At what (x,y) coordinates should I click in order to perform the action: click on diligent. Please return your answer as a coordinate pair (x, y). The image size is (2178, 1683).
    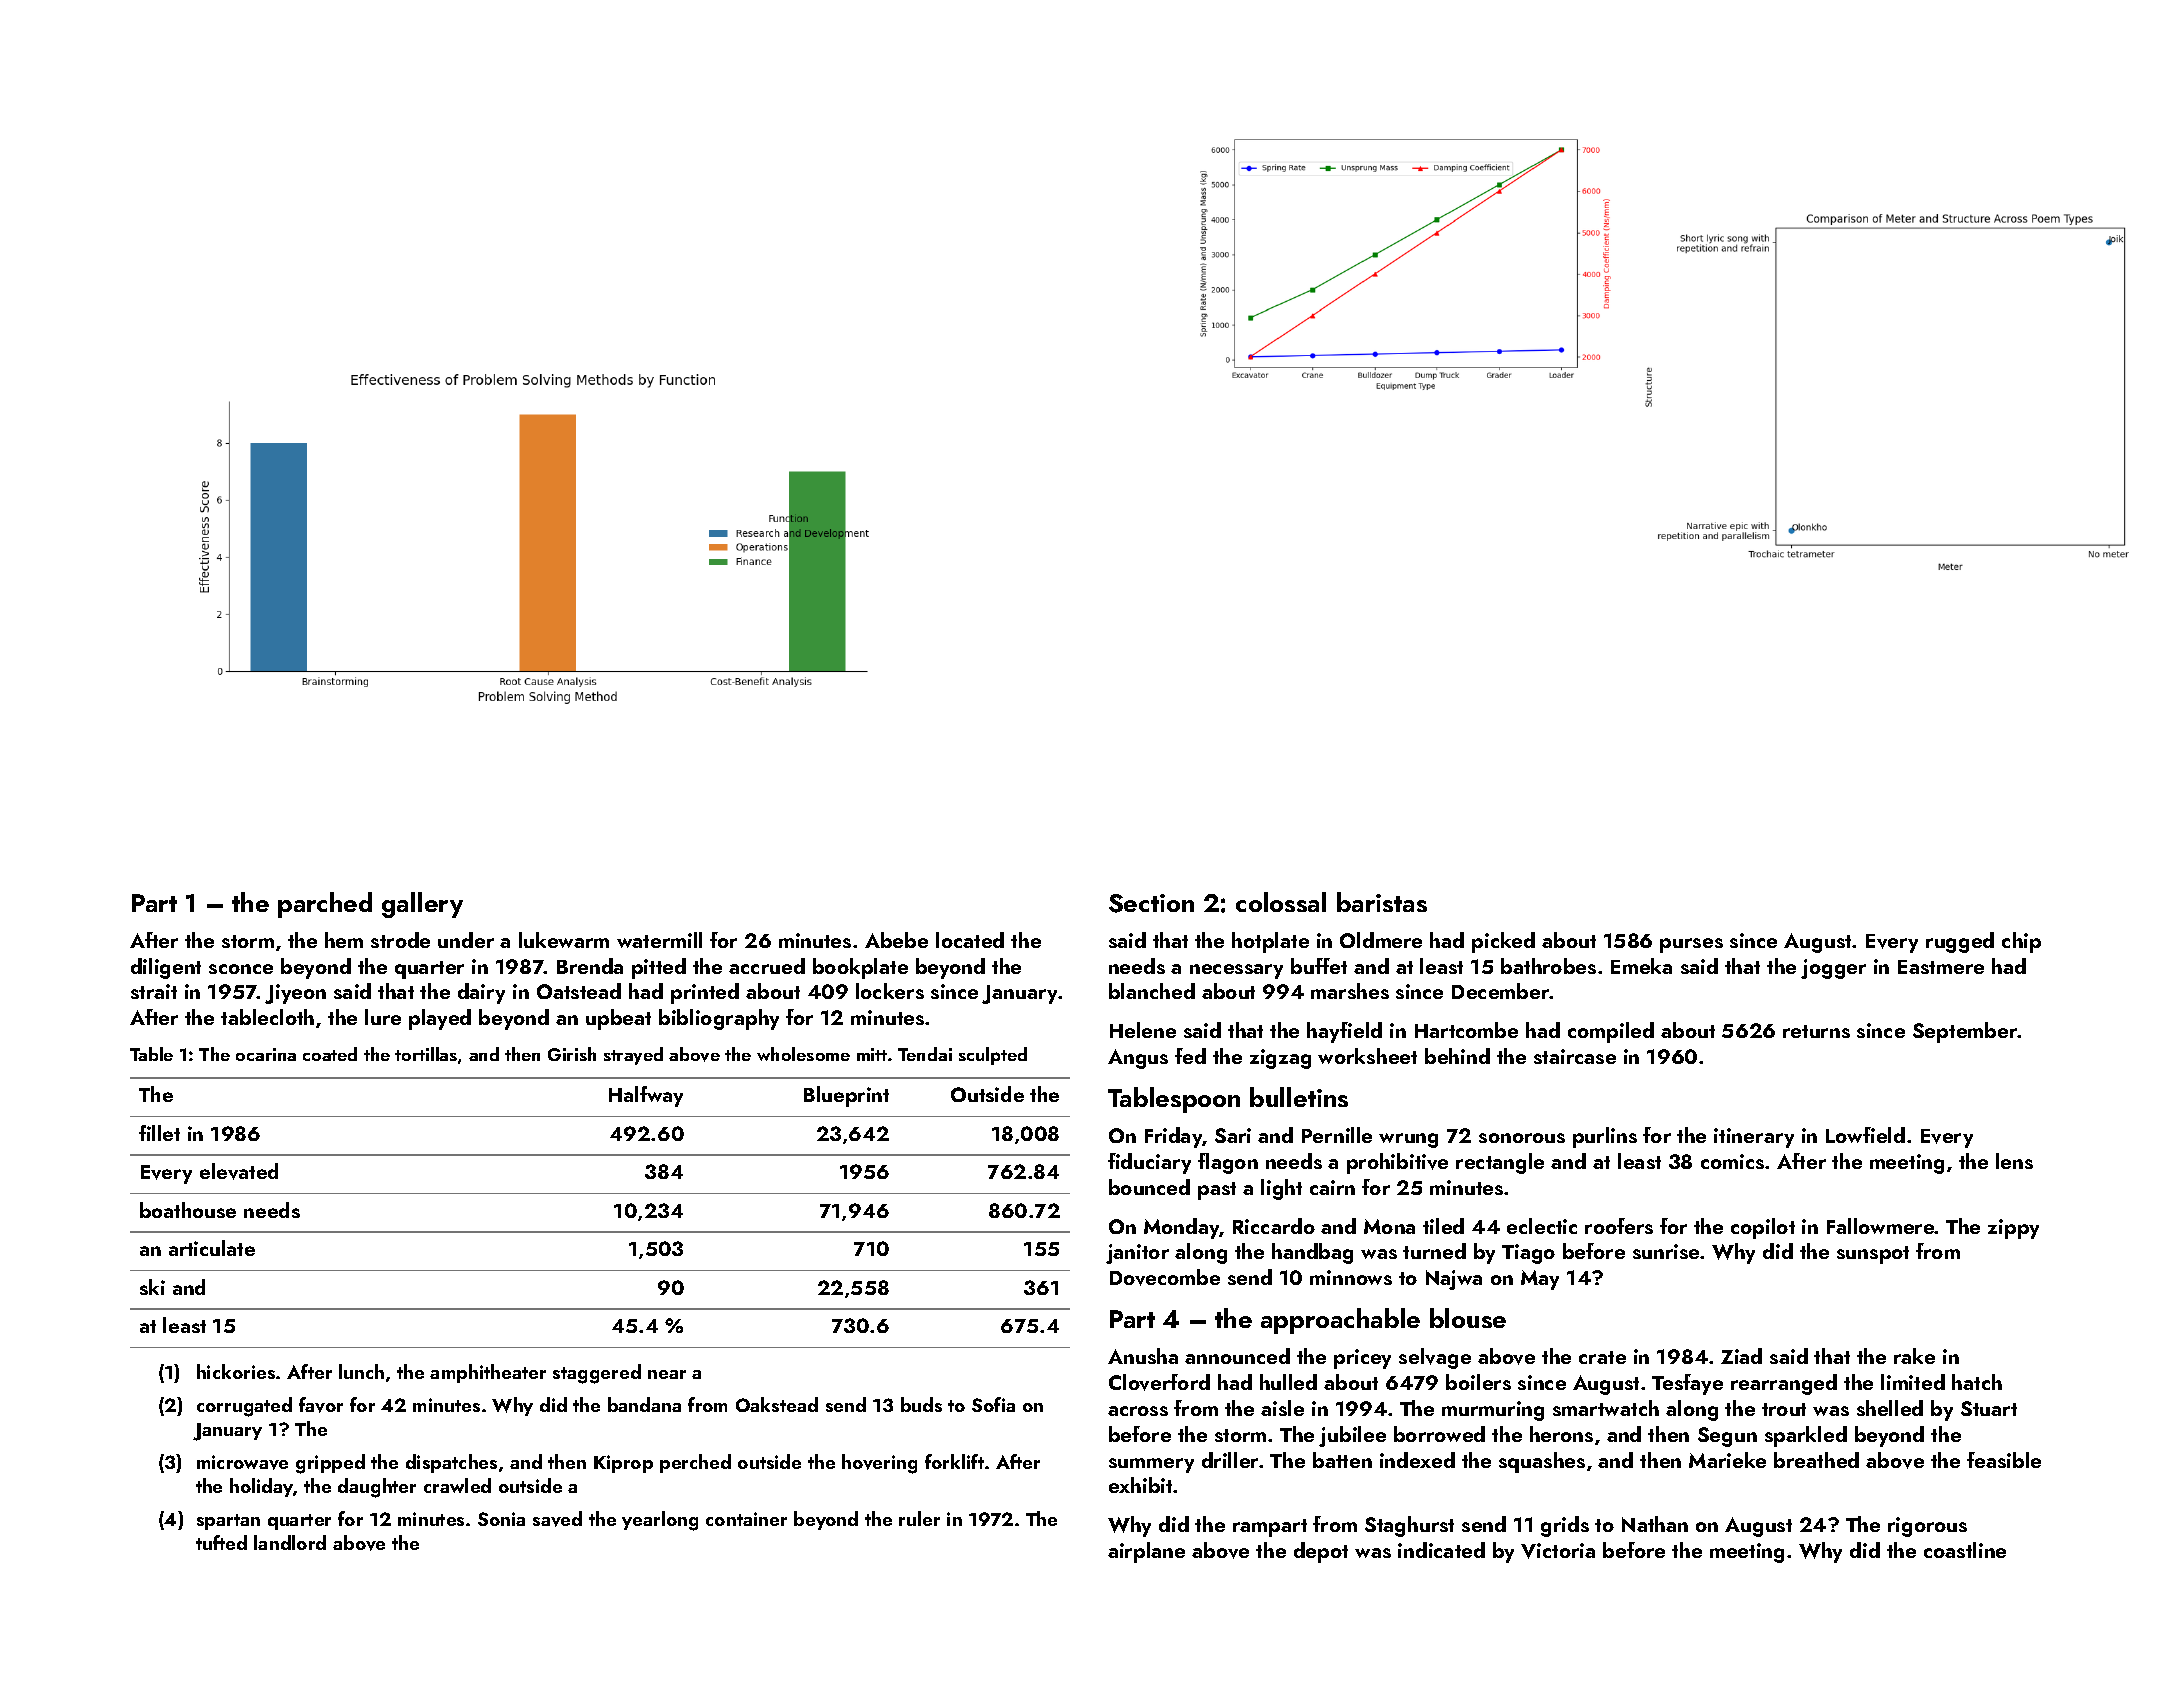
    Looking at the image, I should click on (166, 968).
